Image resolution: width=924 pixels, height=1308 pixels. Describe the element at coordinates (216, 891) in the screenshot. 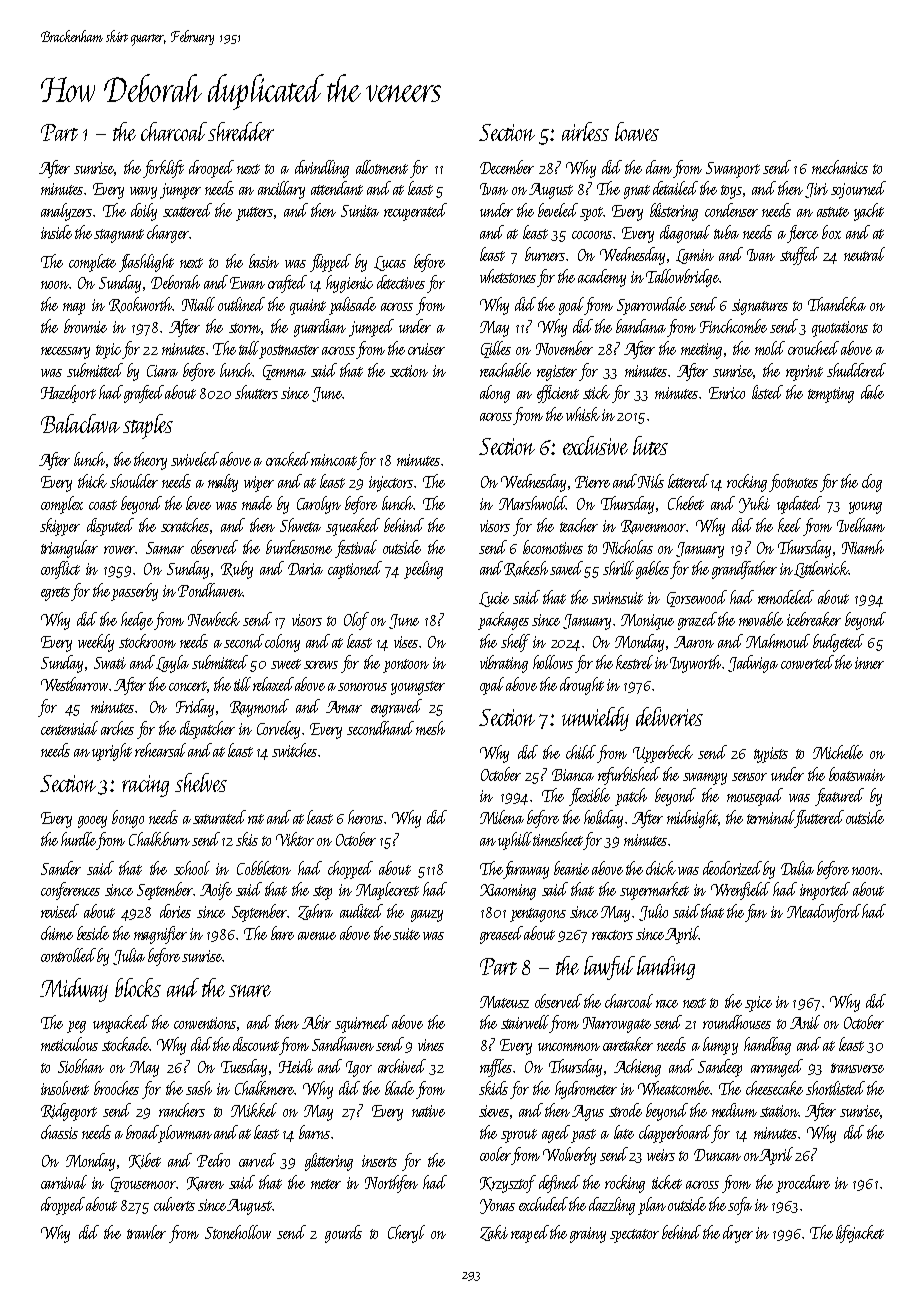

I see `Aoife` at that location.
